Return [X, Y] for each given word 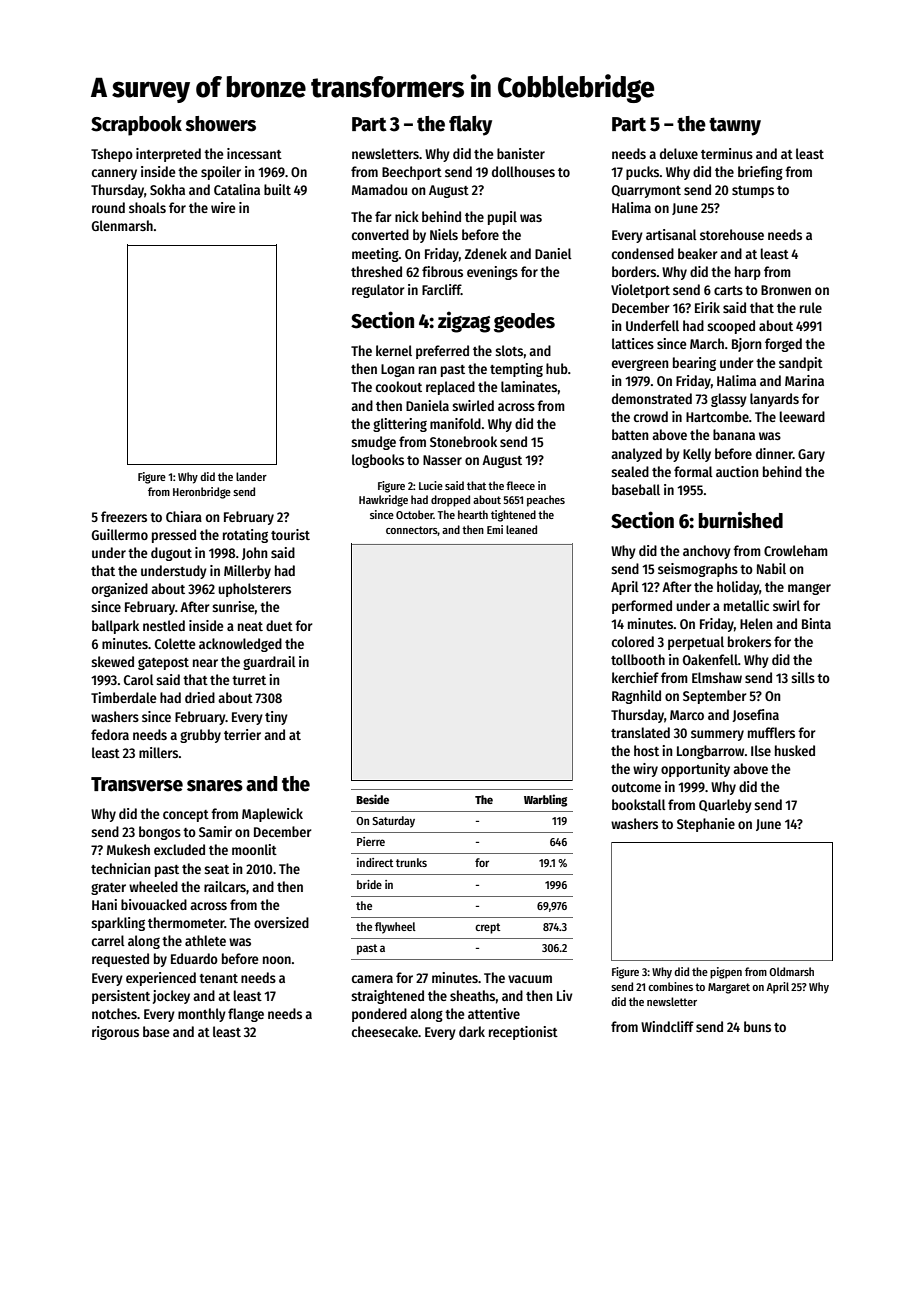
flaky [470, 125]
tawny [735, 126]
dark [472, 1031]
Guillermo [120, 534]
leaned [521, 529]
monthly [202, 1015]
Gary [811, 455]
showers [220, 124]
